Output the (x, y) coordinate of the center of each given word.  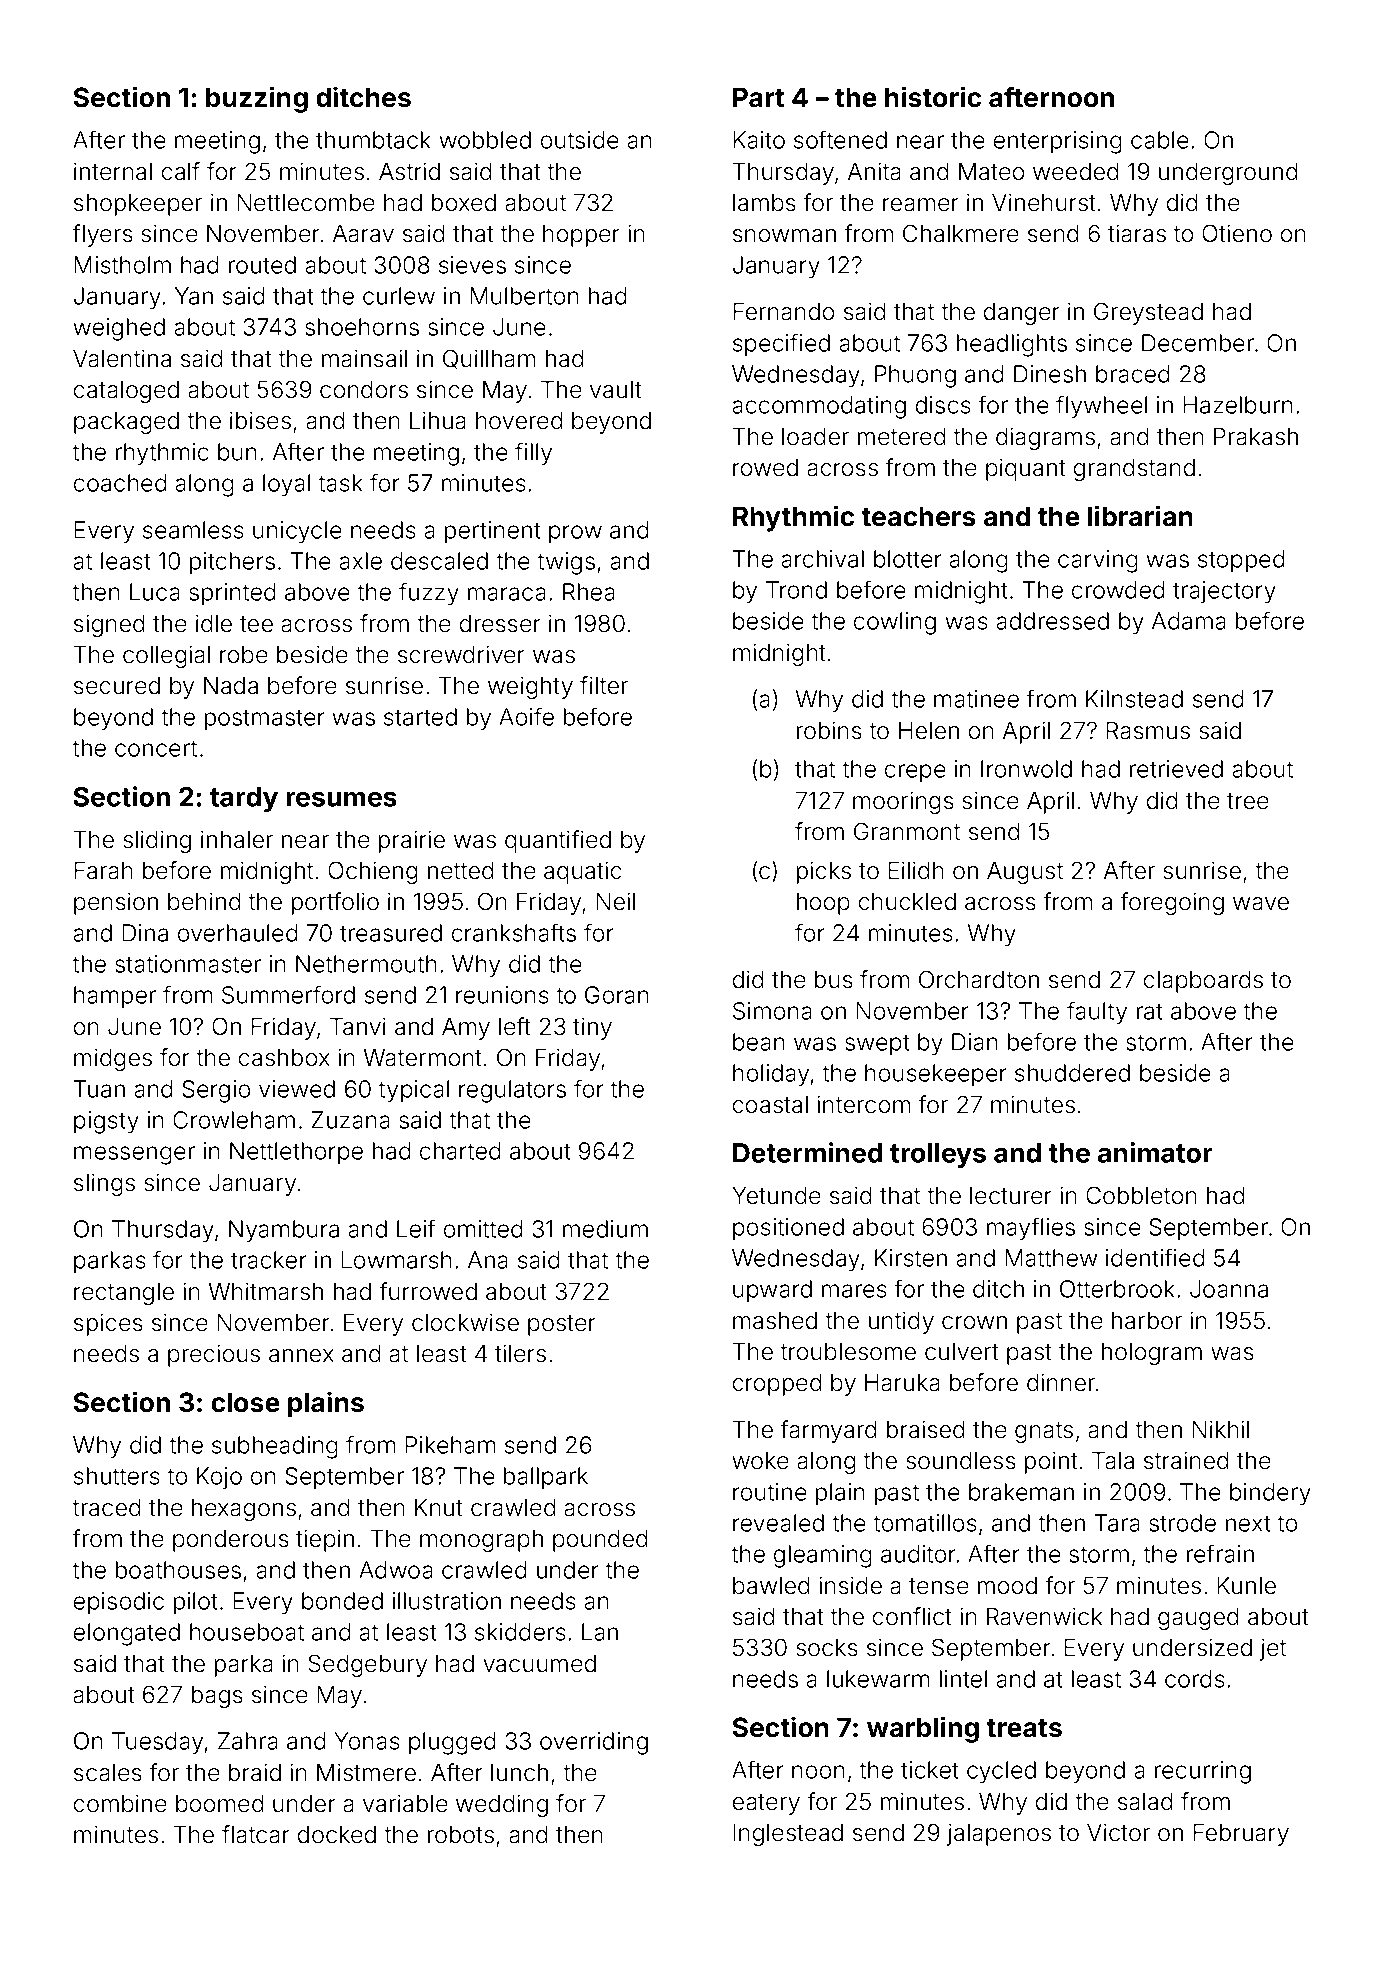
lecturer (1011, 1196)
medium (605, 1229)
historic (933, 97)
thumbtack (373, 140)
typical (413, 1091)
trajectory (1224, 592)
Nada (231, 686)
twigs (566, 563)
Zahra (248, 1741)
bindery (1270, 1494)
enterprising (1058, 142)
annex (301, 1356)
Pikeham (450, 1445)
